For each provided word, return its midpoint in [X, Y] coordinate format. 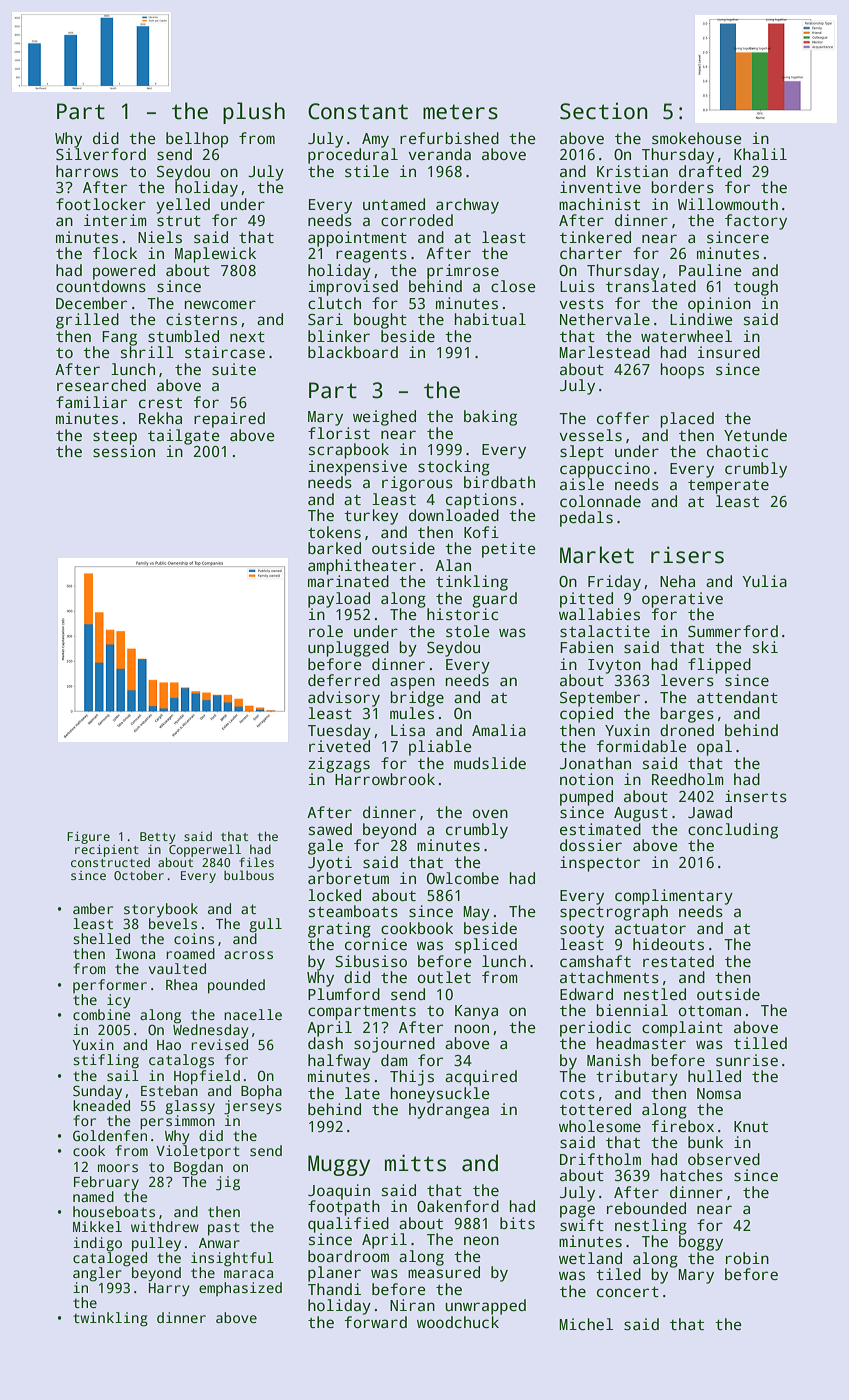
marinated [348, 581]
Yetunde [755, 435]
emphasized [240, 1289]
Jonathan [595, 763]
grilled [87, 321]
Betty [157, 838]
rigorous [417, 484]
